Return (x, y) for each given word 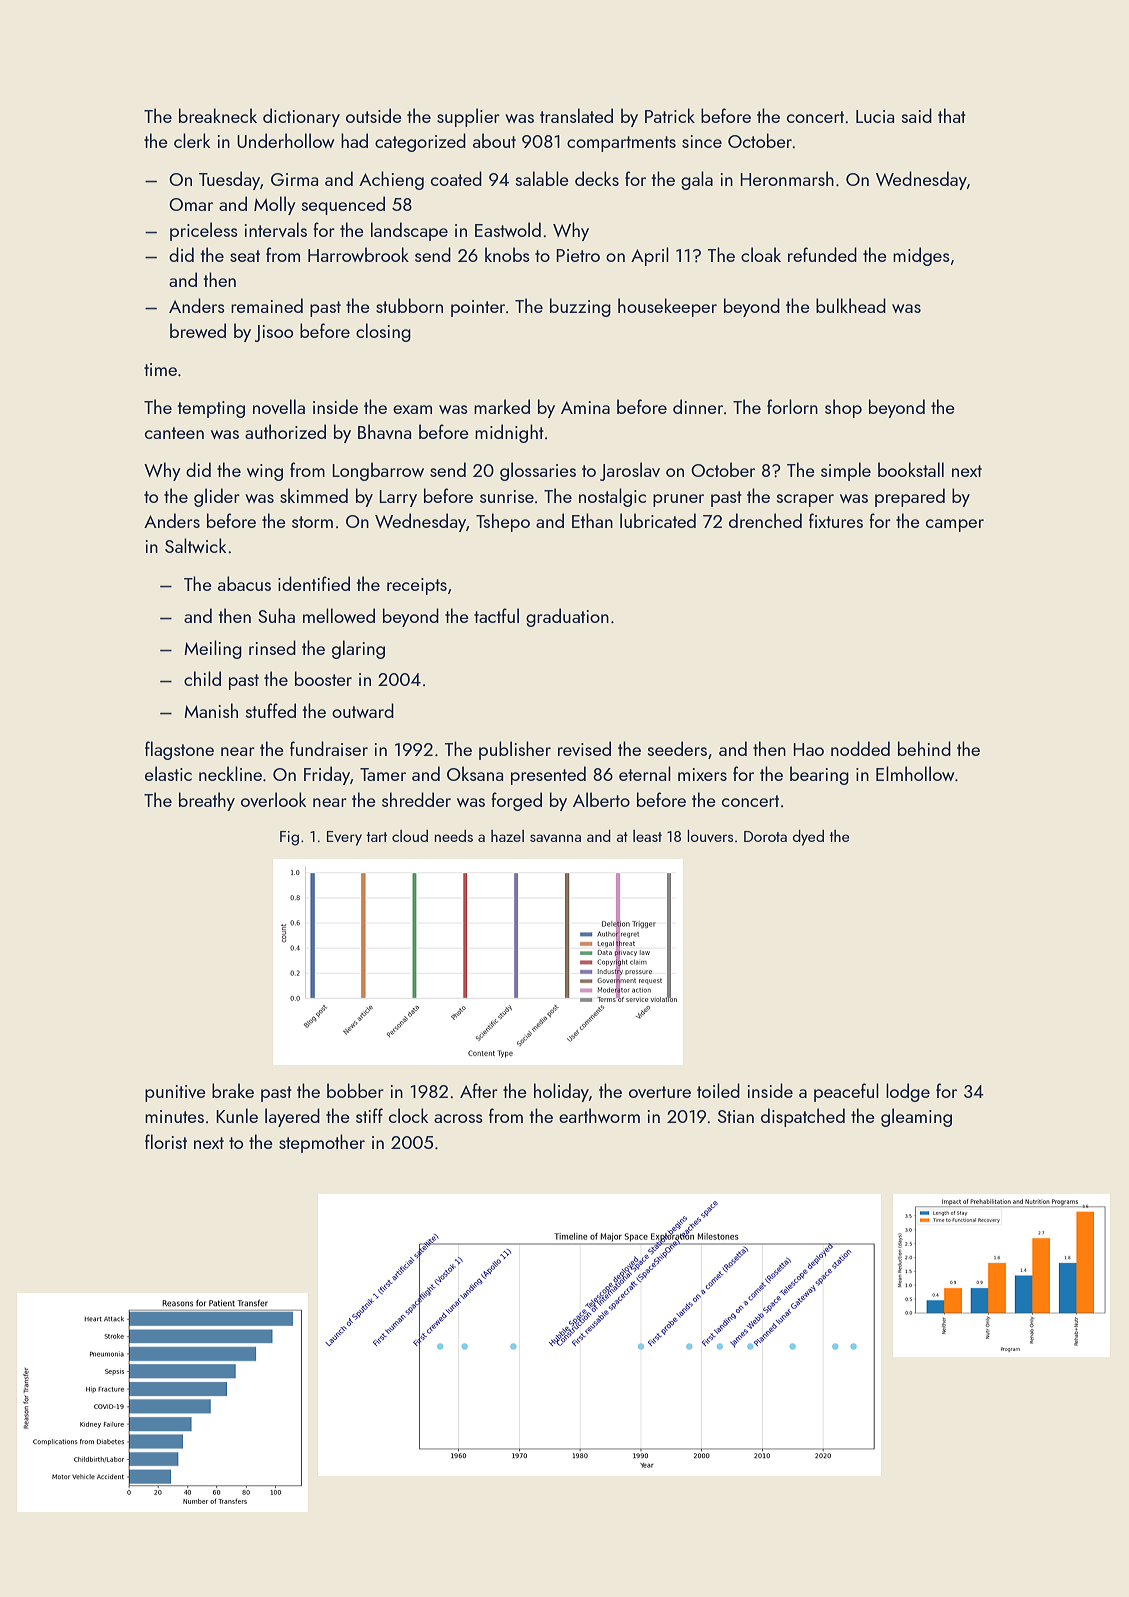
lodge (908, 1092)
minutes (174, 1116)
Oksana (475, 773)
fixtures (836, 520)
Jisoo (274, 333)
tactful (496, 615)
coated (456, 178)
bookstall (911, 469)
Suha (276, 615)
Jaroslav (630, 471)
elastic (168, 773)
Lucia (875, 116)
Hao (808, 749)
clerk (192, 140)
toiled (718, 1090)
